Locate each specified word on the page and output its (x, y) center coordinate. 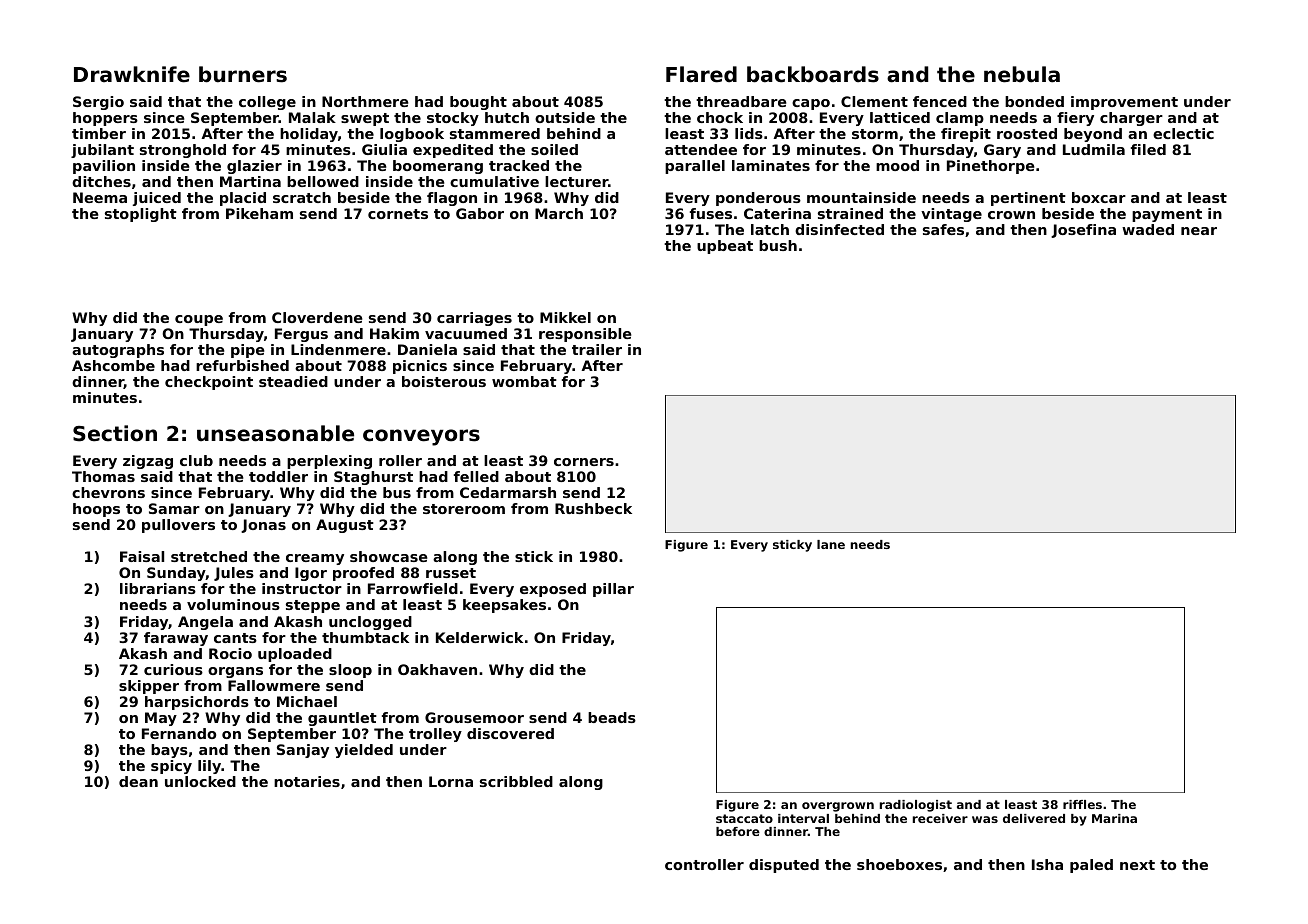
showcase (388, 556)
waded (1148, 229)
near (1199, 231)
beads (612, 717)
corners (584, 462)
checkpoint (209, 383)
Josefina (1083, 231)
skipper (149, 687)
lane (831, 544)
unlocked (200, 781)
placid (243, 199)
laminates (771, 165)
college (267, 103)
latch (770, 229)
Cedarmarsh (508, 492)
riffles (1082, 804)
